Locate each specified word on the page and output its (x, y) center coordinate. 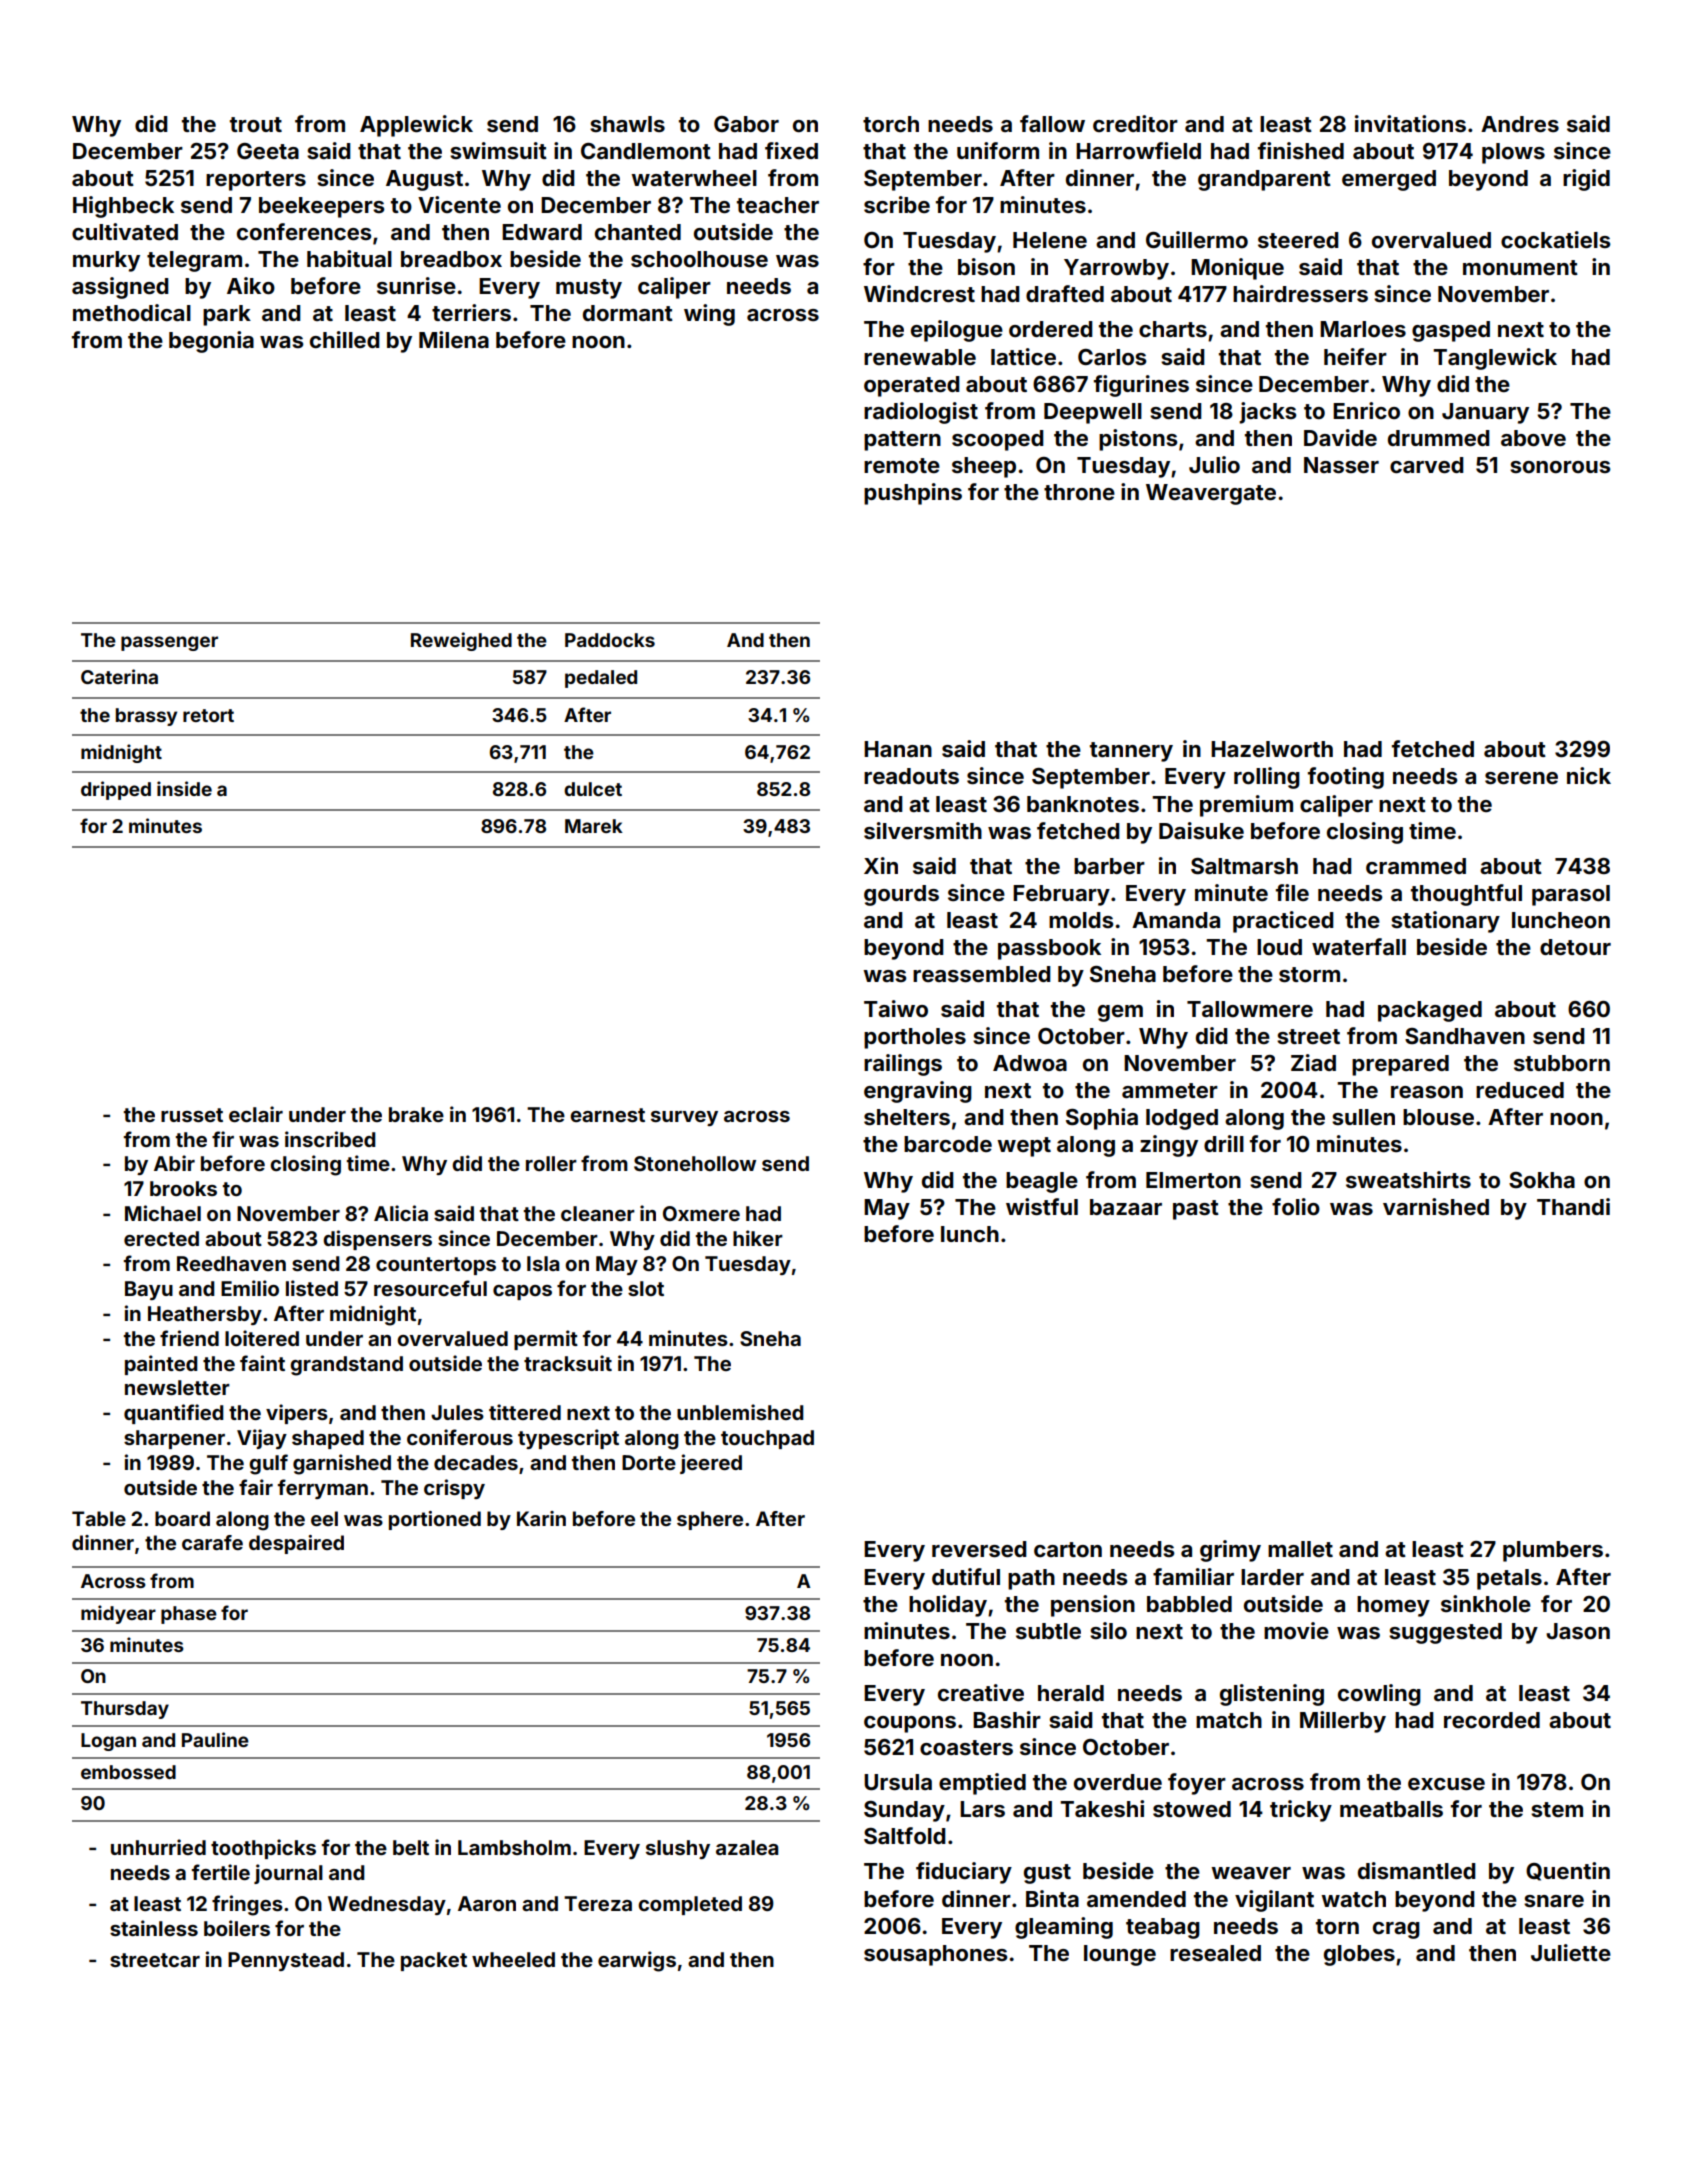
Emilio (250, 1288)
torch (891, 124)
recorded (1492, 1720)
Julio (1214, 464)
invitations (1410, 123)
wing (709, 315)
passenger (169, 643)
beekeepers (321, 207)
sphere (710, 1520)
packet (434, 1961)
